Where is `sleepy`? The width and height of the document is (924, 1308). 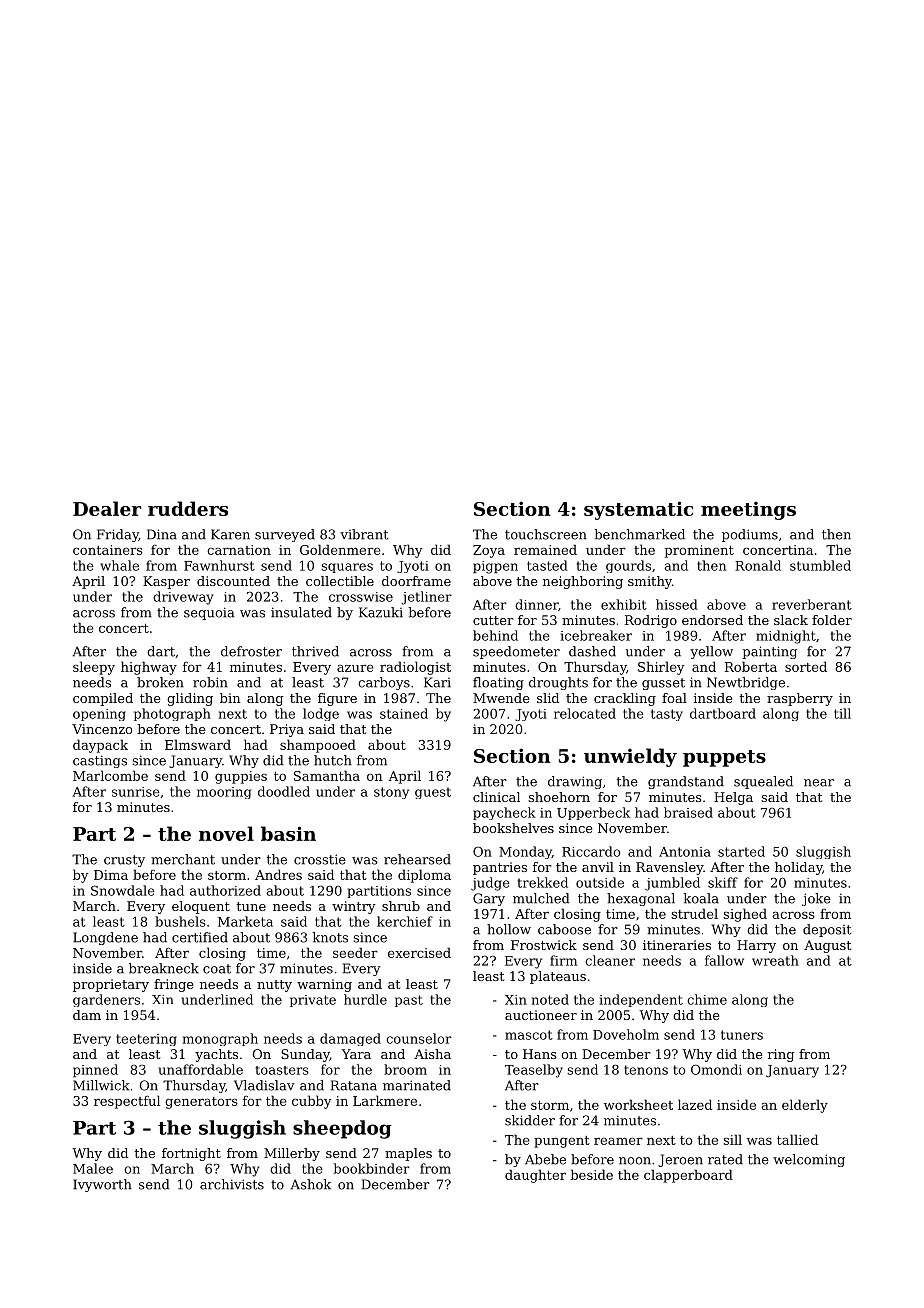 sleepy is located at coordinates (94, 668).
